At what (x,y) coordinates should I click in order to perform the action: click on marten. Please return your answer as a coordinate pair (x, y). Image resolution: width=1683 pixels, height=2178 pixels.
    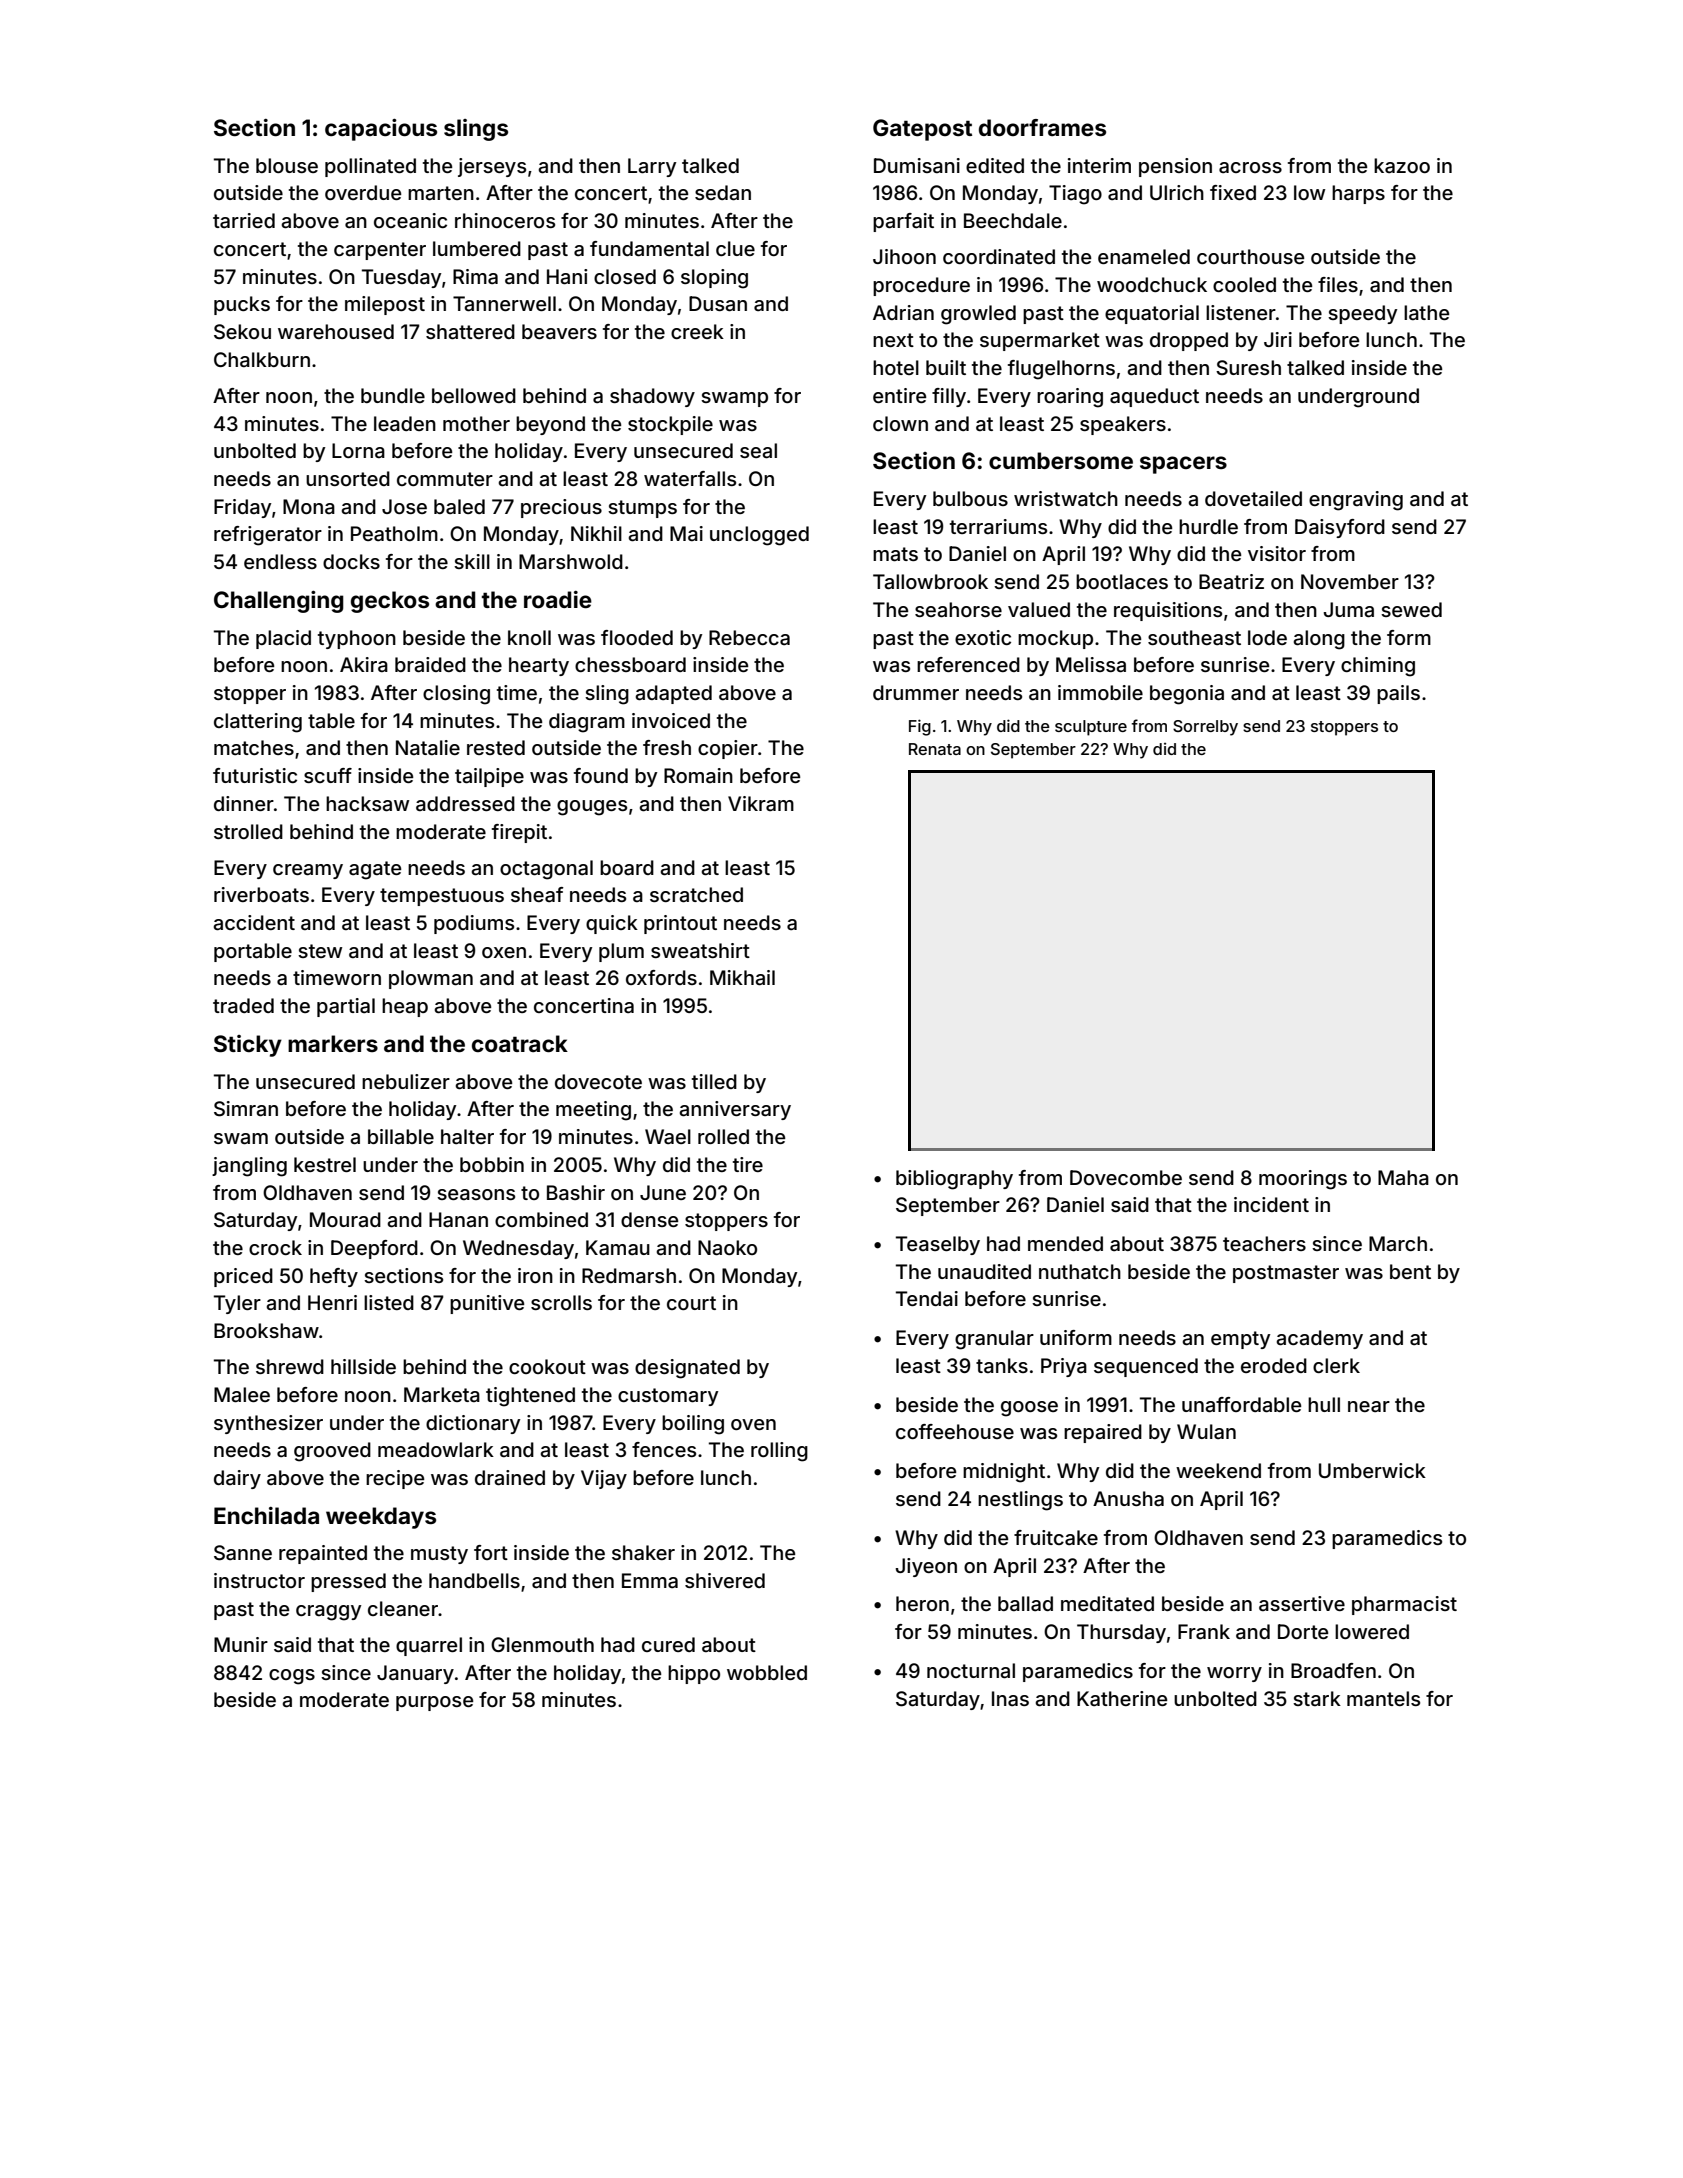
    Looking at the image, I should click on (441, 193).
